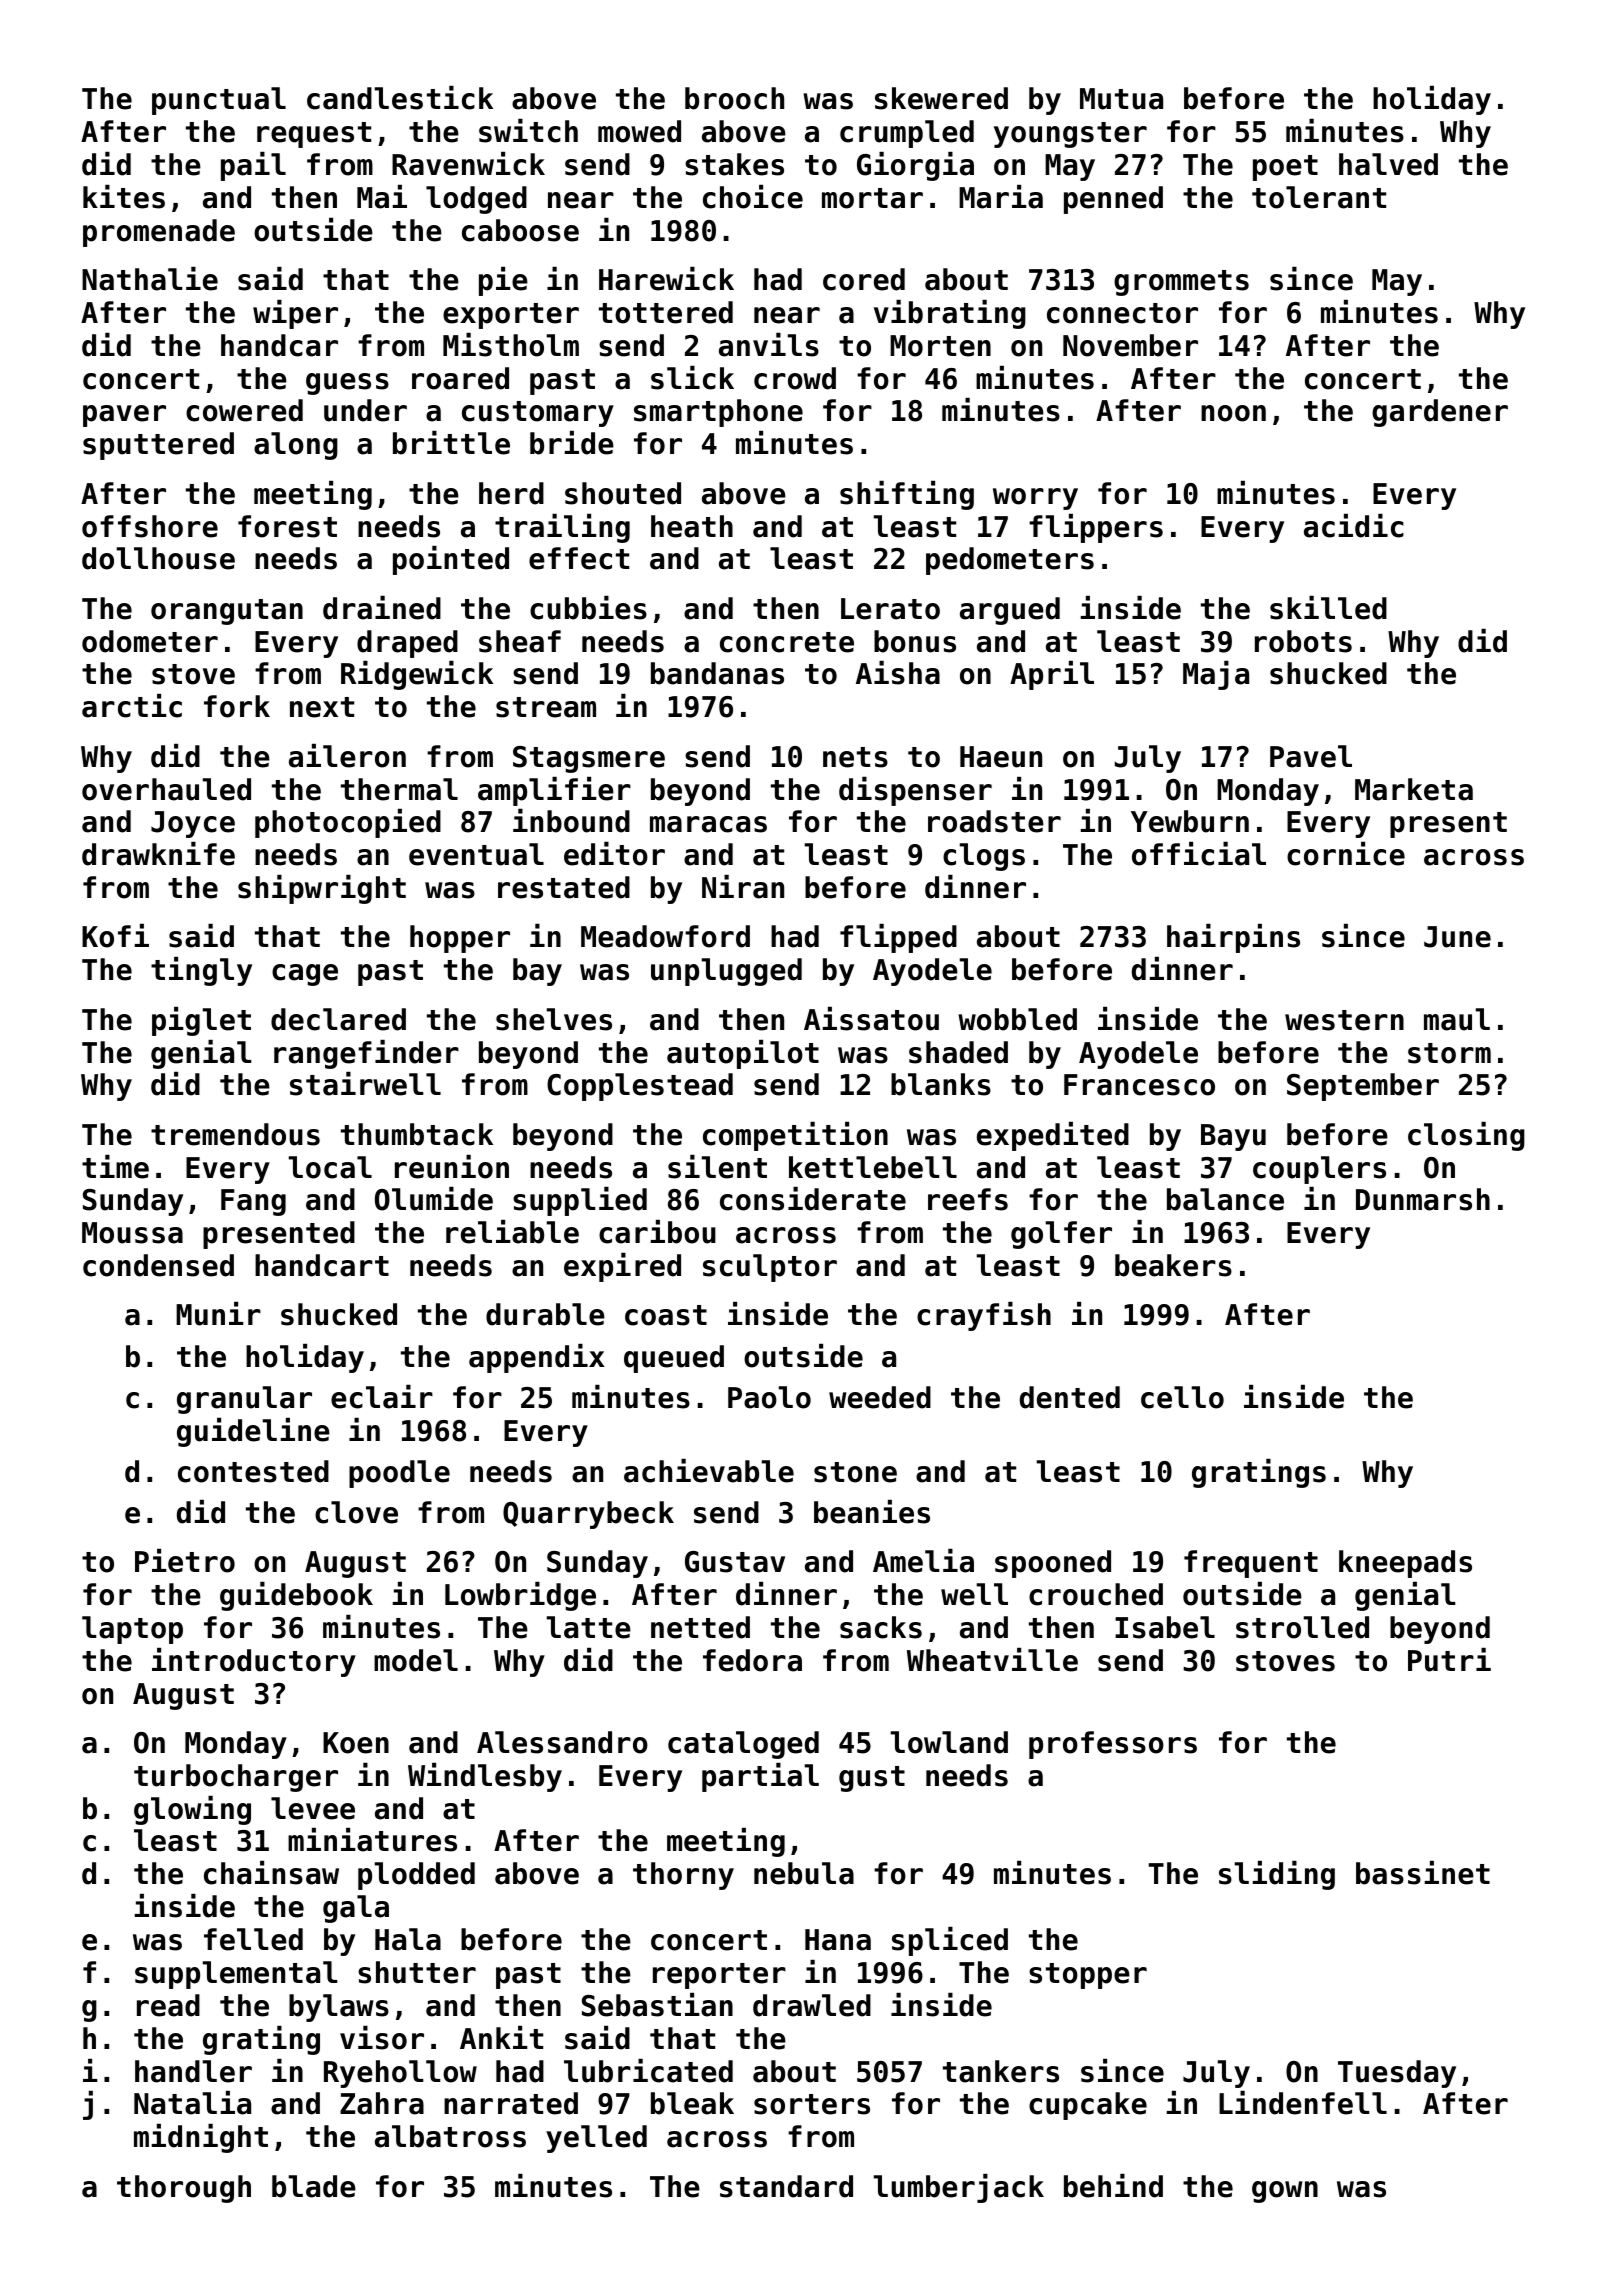 The height and width of the page is (2292, 1620). I want to click on candlestick, so click(400, 98).
